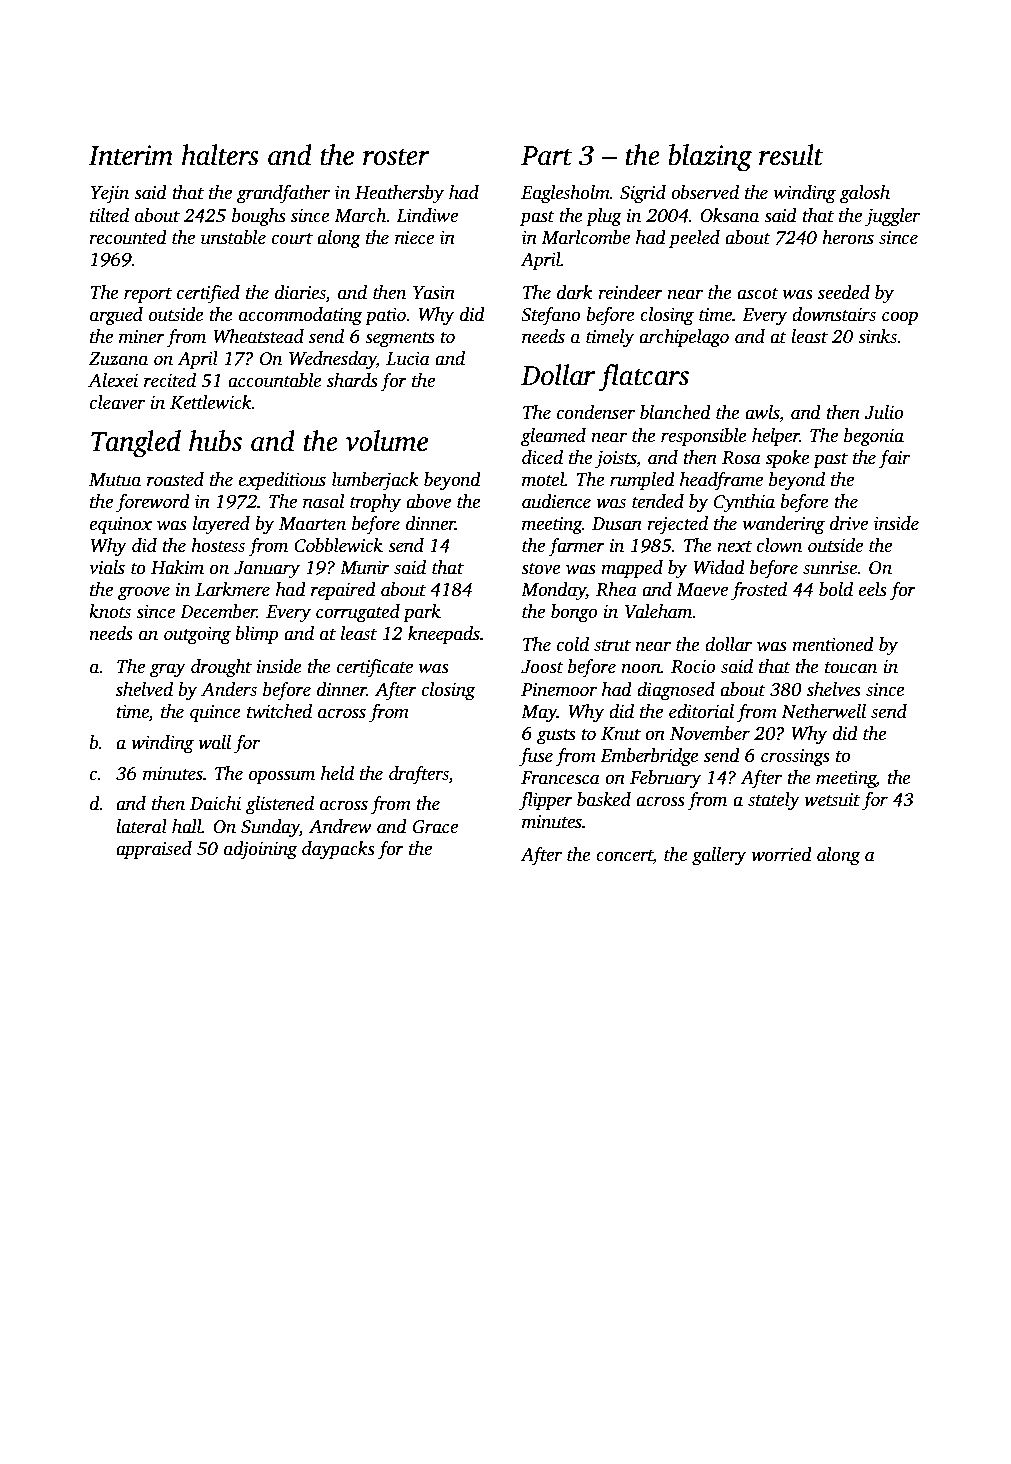 This screenshot has width=1011, height=1464. What do you see at coordinates (386, 441) in the screenshot?
I see `volume` at bounding box center [386, 441].
